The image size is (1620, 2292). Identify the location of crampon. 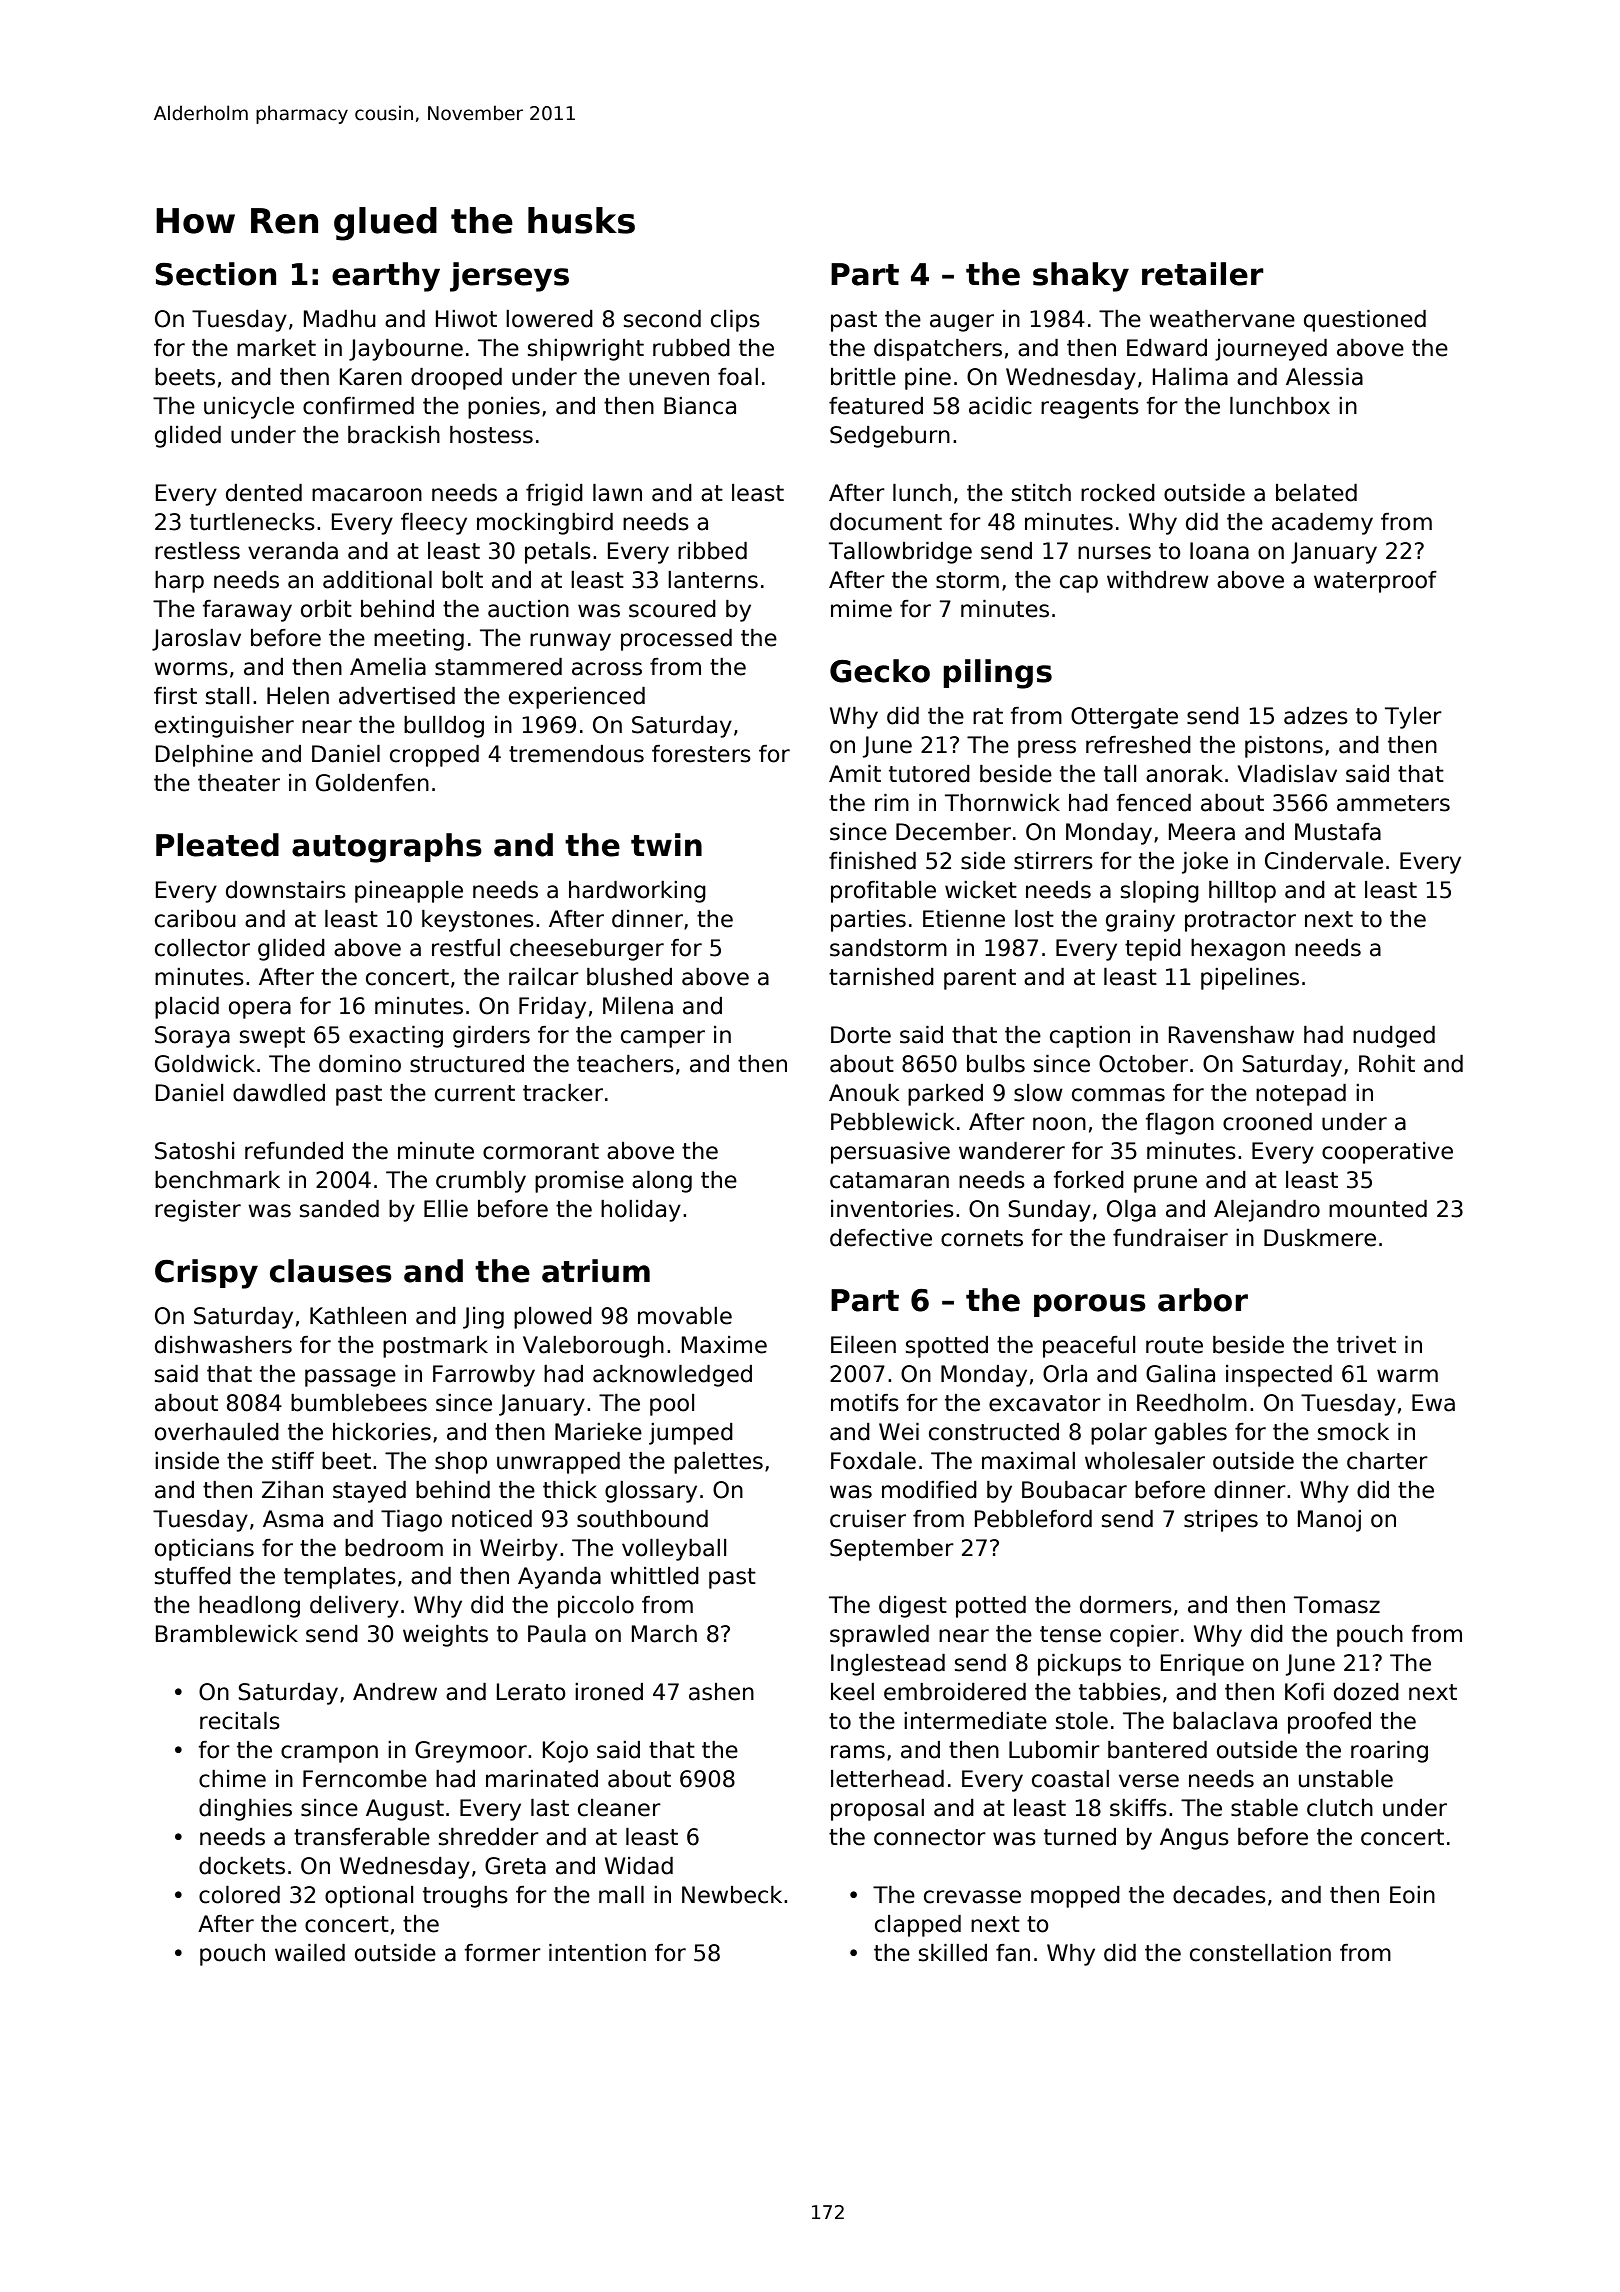
(329, 1754).
